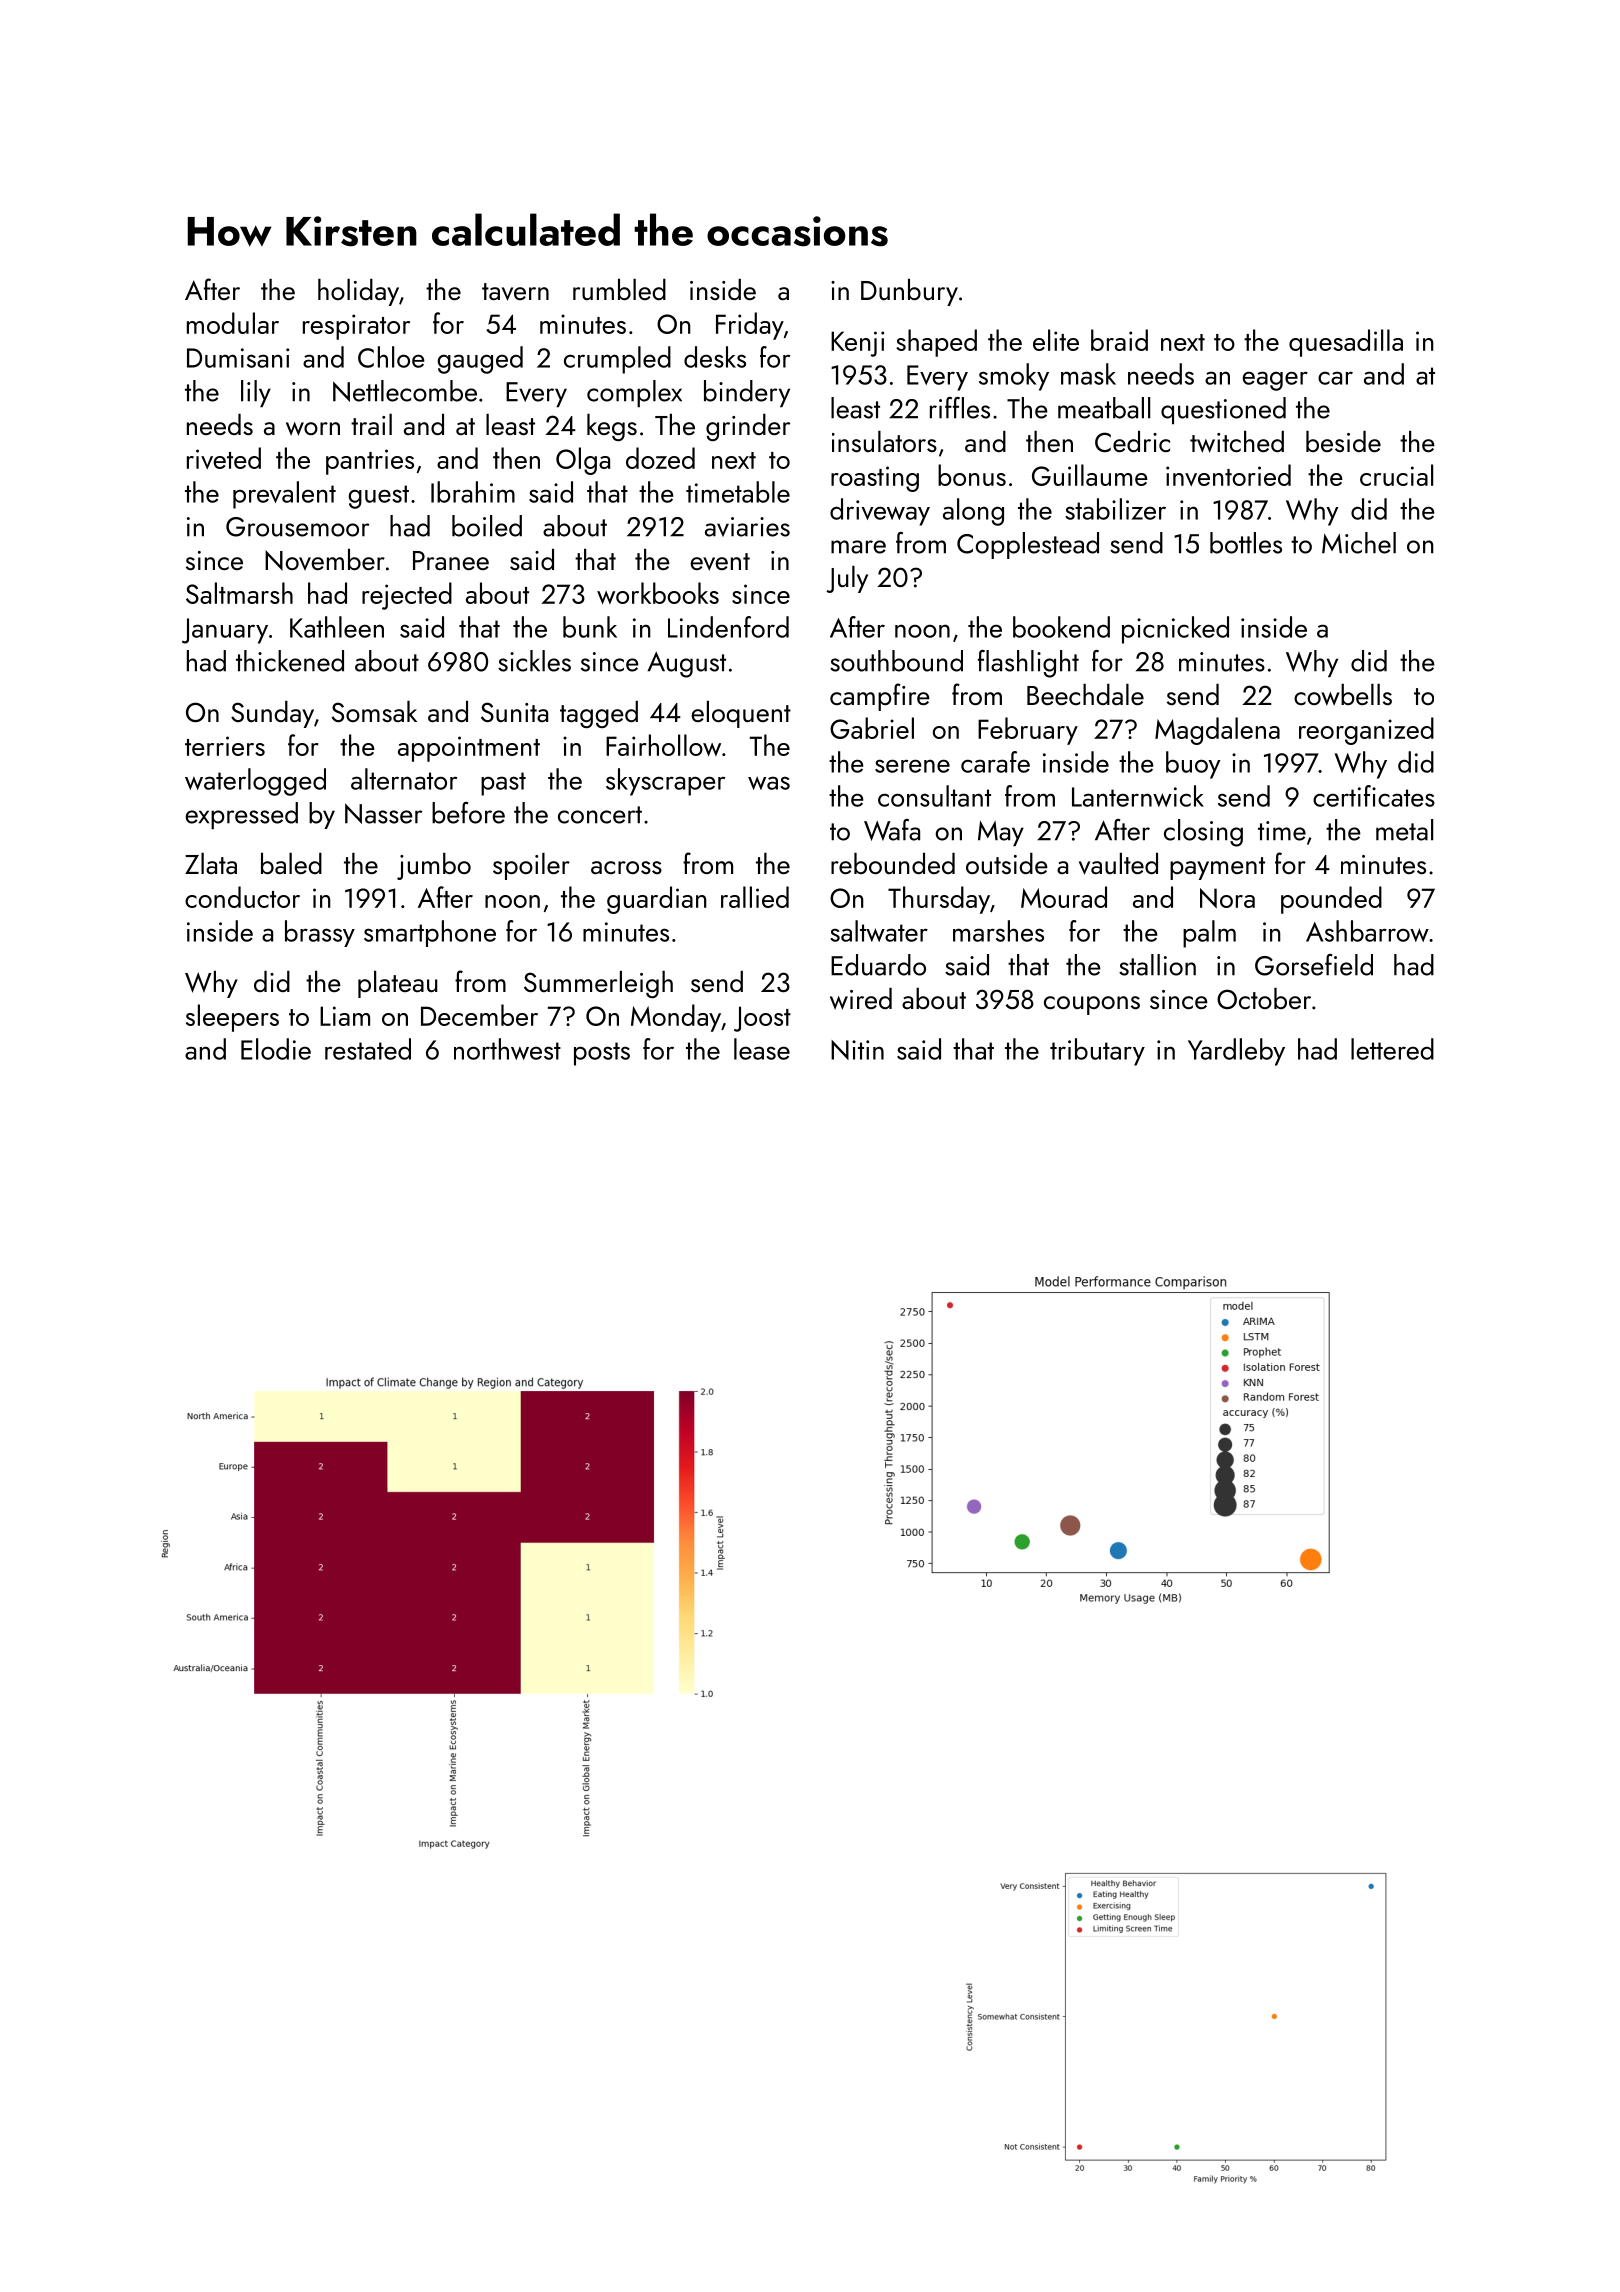  Describe the element at coordinates (892, 830) in the page. I see `Wafa` at that location.
